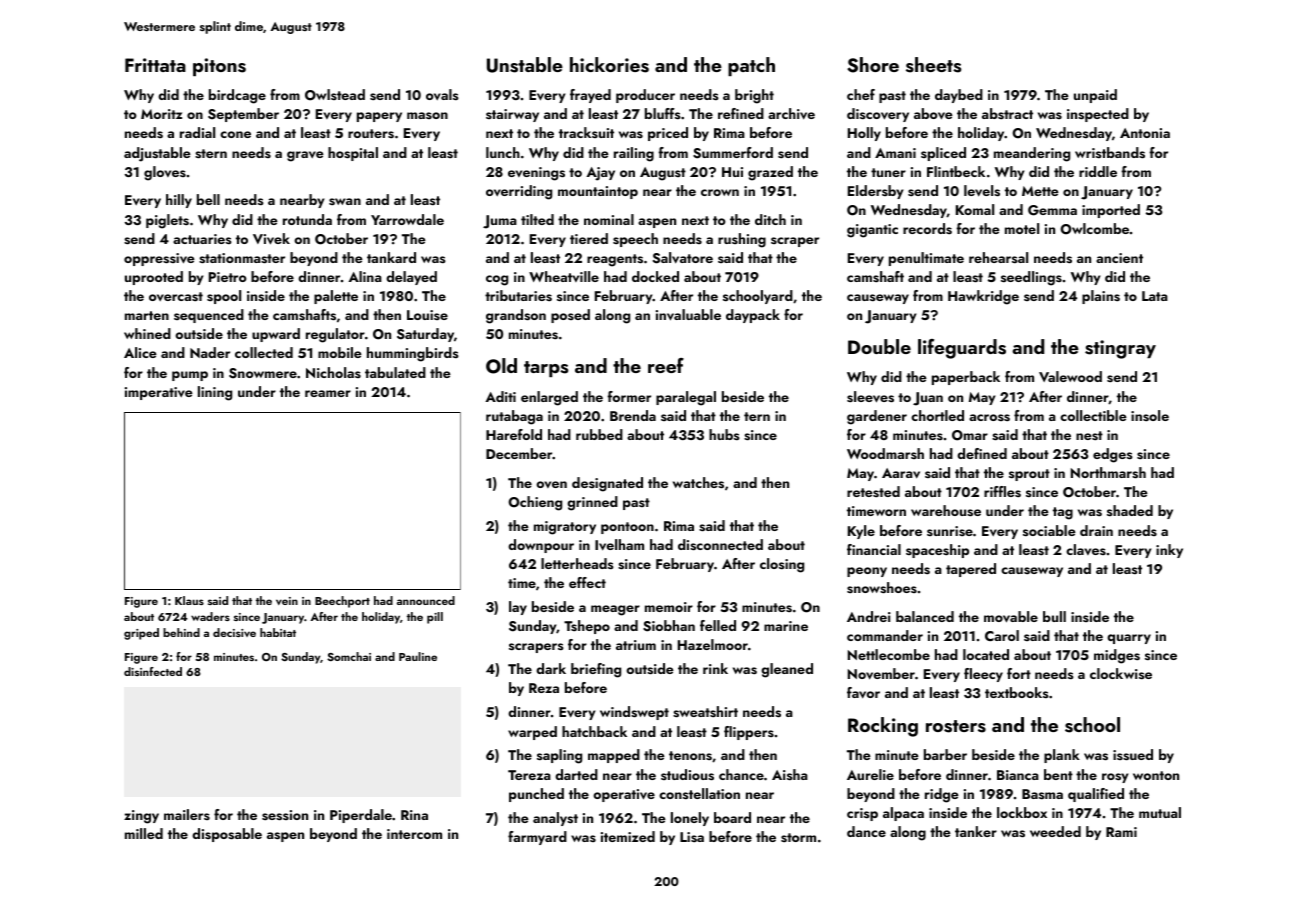  I want to click on drain, so click(1096, 530).
